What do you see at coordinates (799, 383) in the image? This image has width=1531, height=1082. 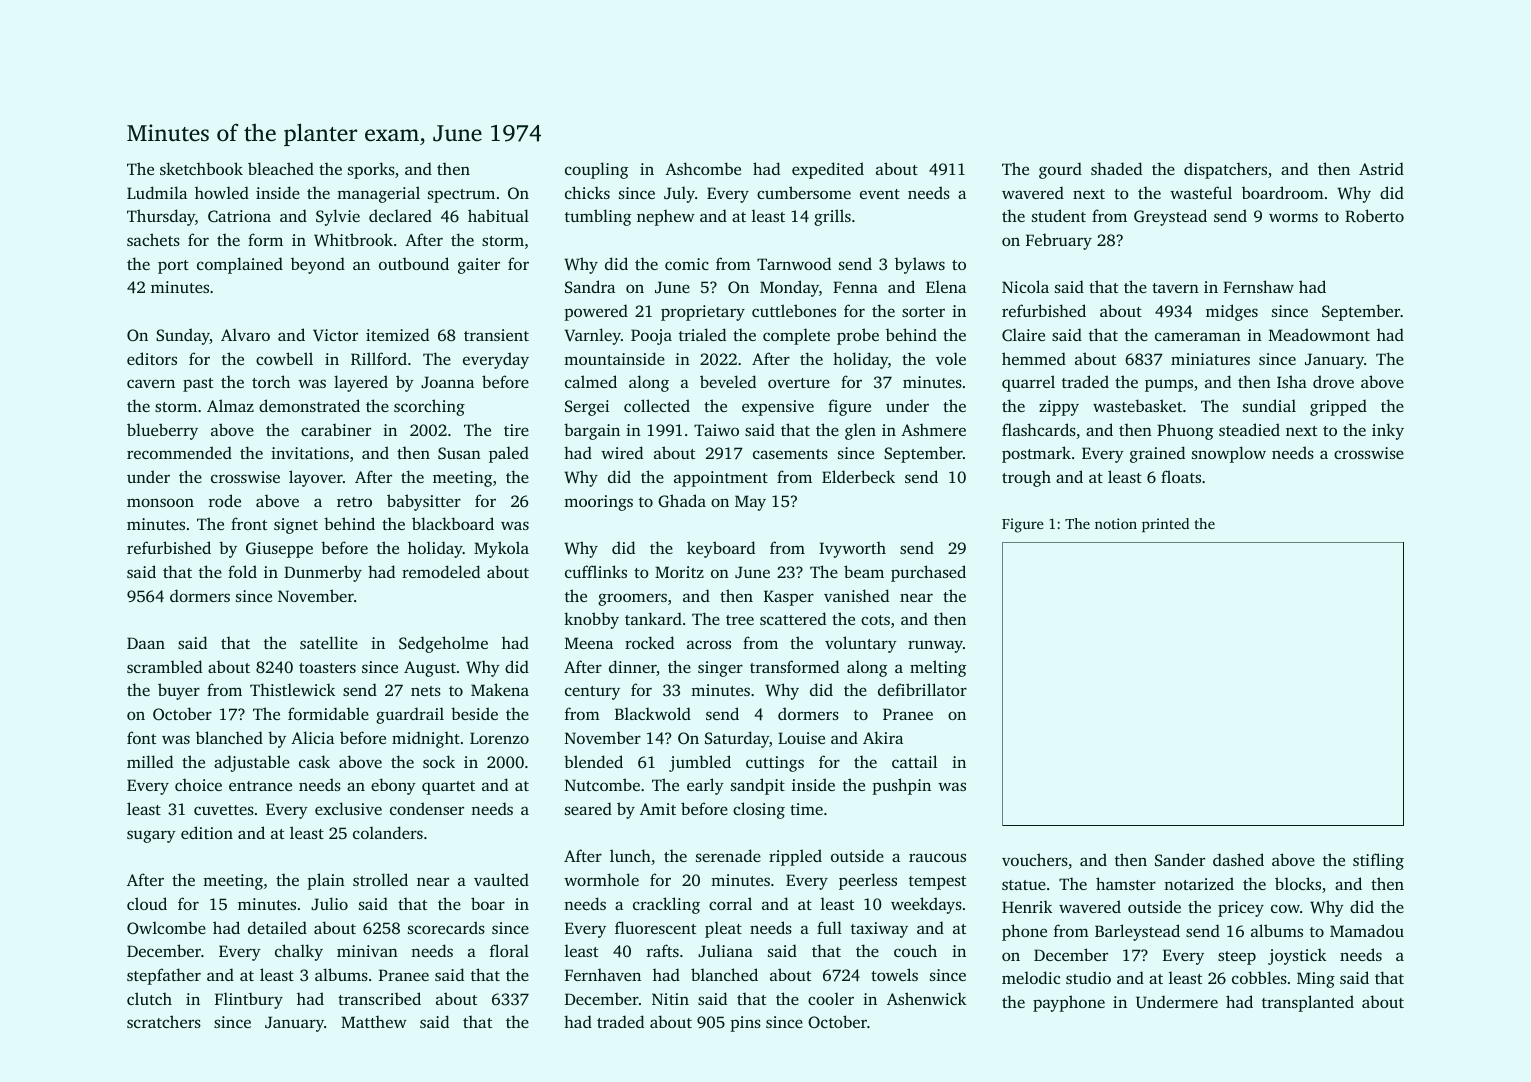 I see `overture` at bounding box center [799, 383].
